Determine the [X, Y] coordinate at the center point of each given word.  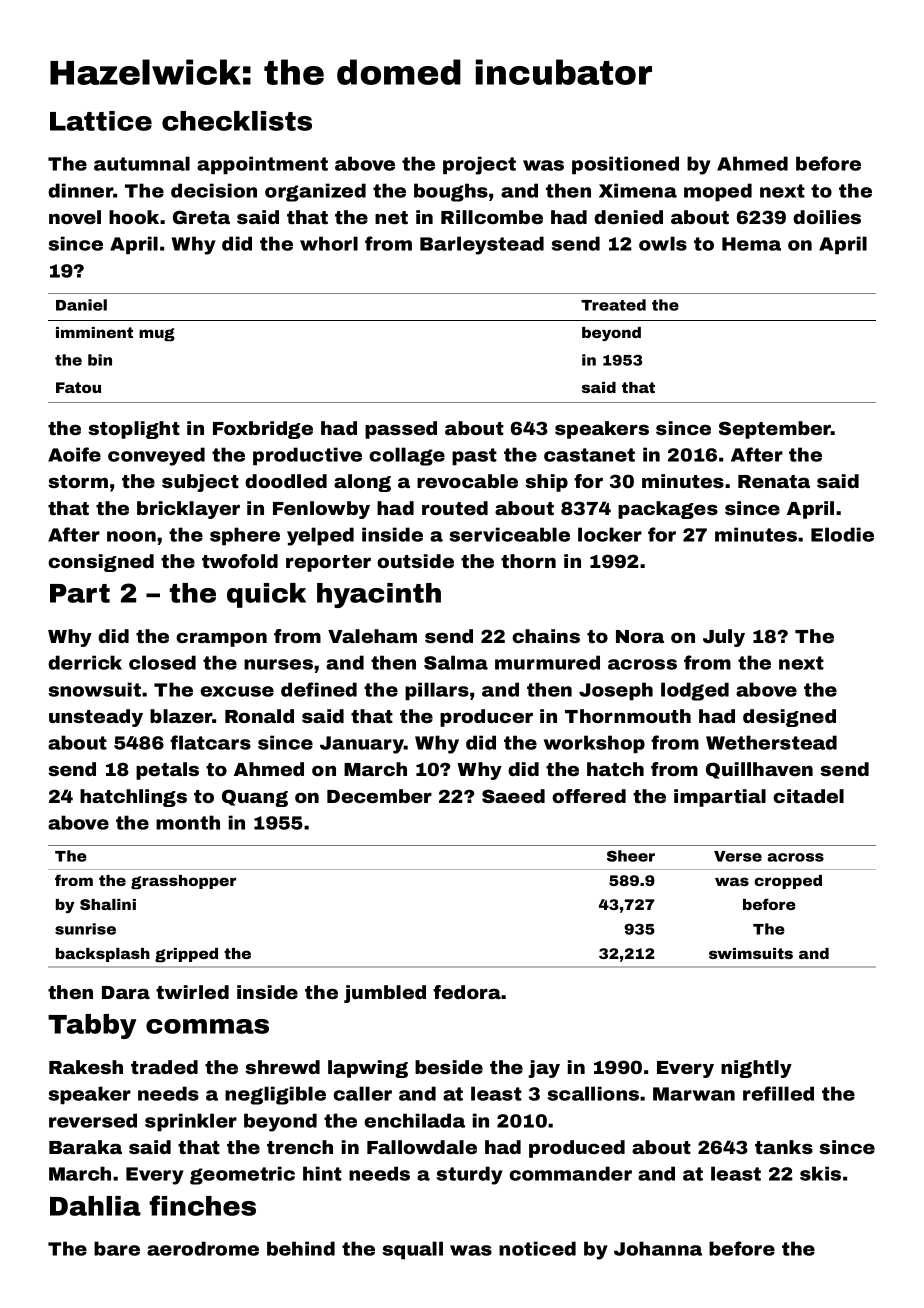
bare [117, 1248]
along [362, 483]
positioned [625, 165]
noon [131, 536]
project [479, 165]
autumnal [142, 163]
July [724, 638]
